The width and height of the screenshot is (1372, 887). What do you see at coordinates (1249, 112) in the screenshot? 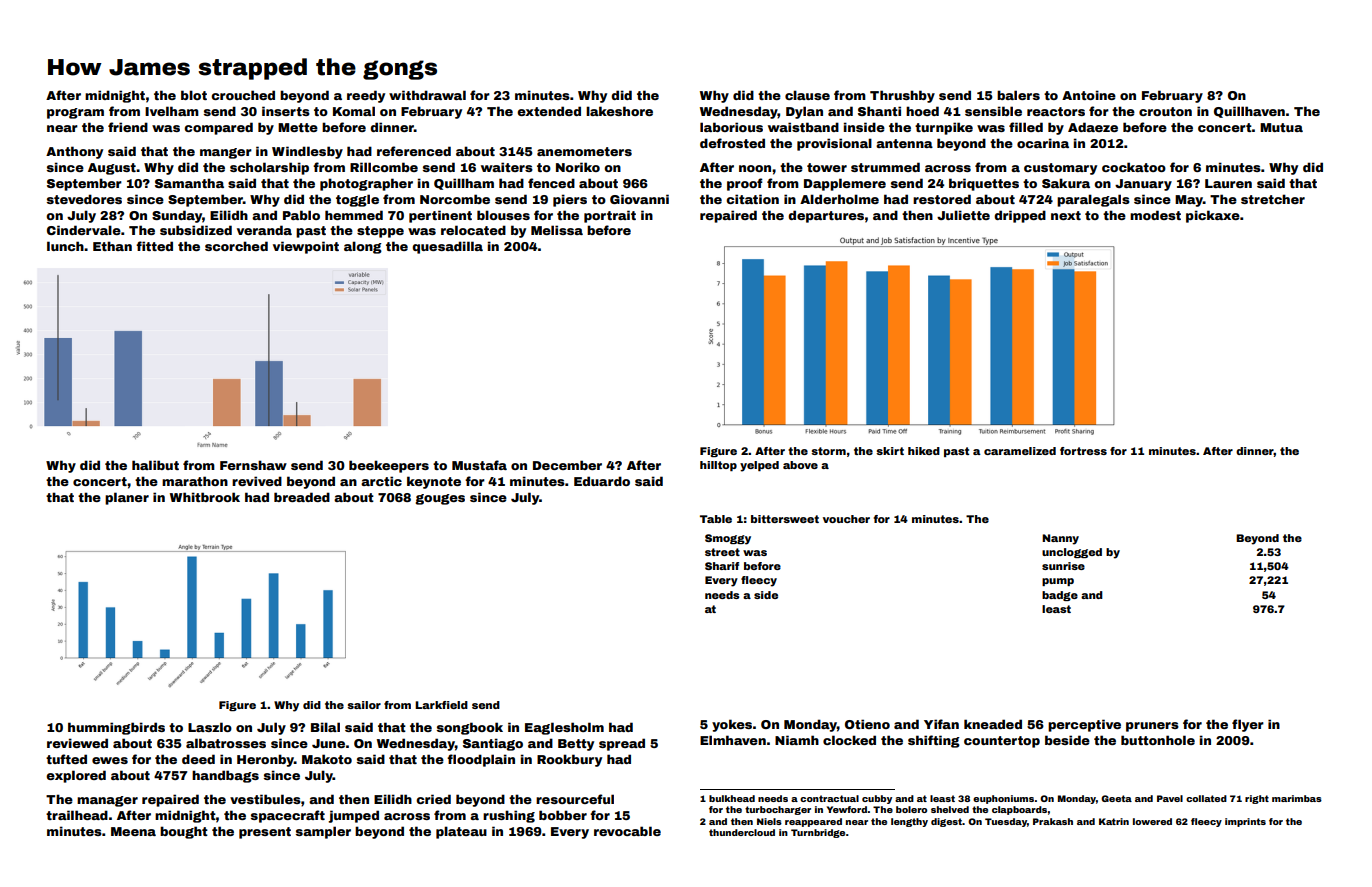
I see `Quillhaven` at bounding box center [1249, 112].
